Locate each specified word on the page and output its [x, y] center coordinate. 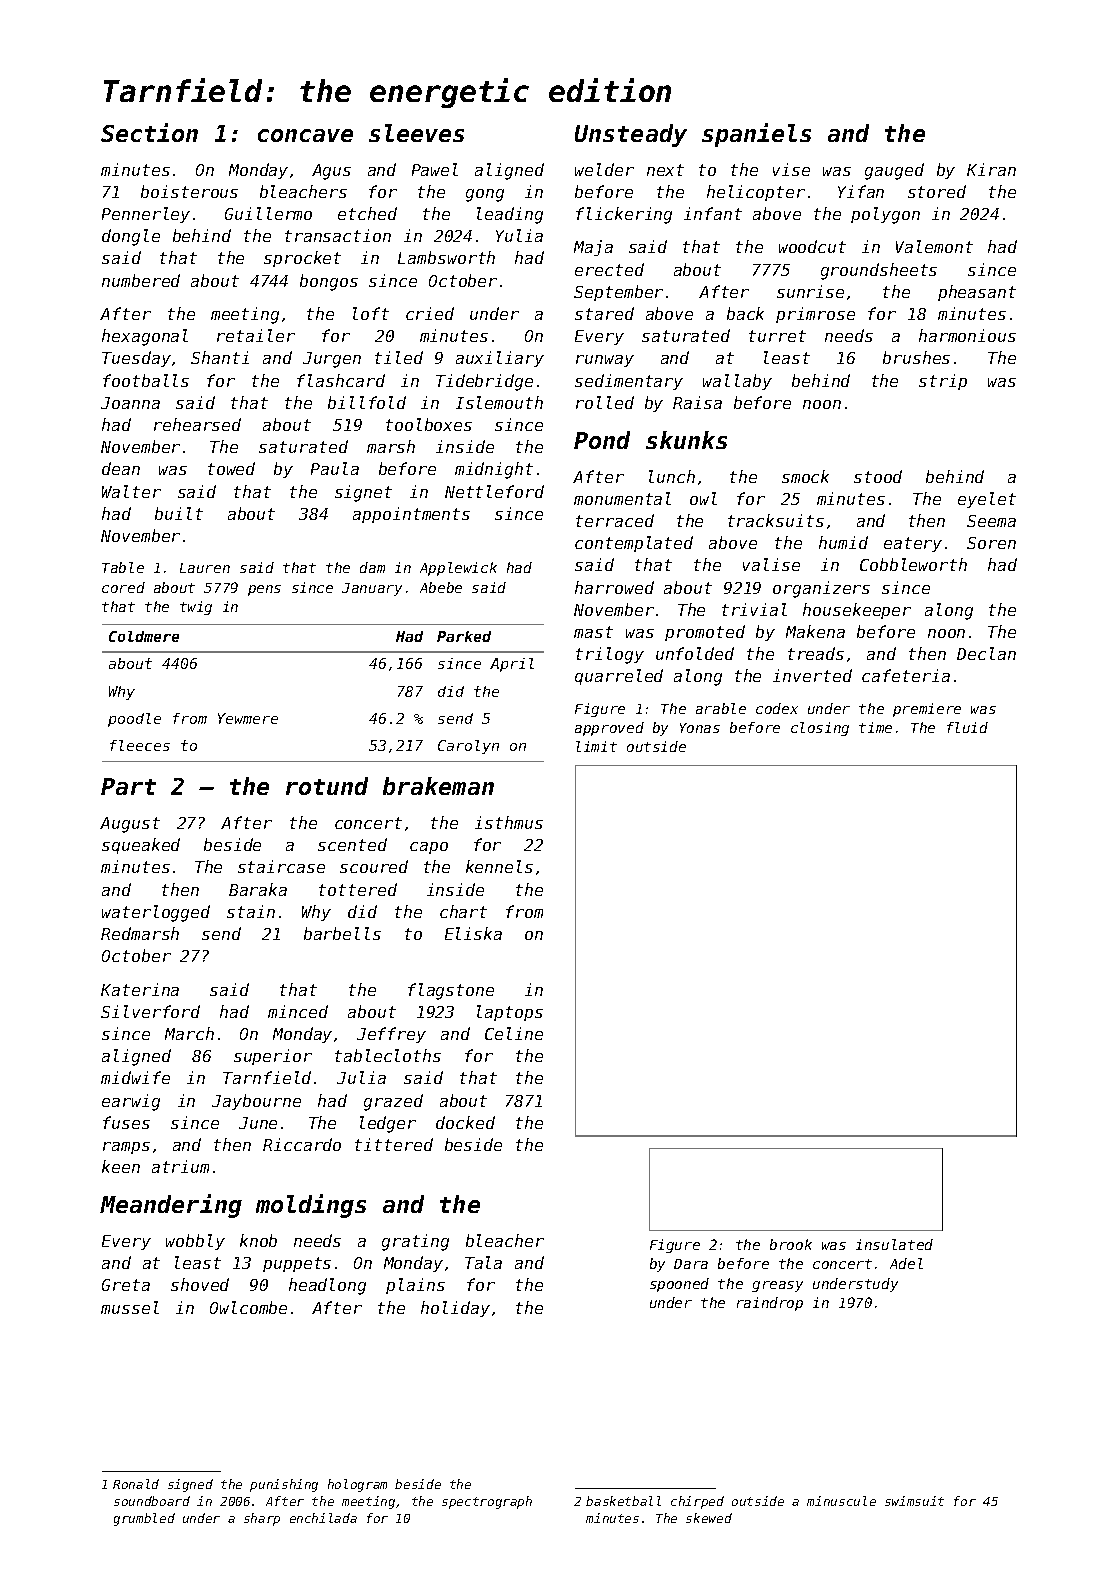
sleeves [416, 133]
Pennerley [146, 215]
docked [465, 1122]
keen [121, 1166]
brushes [916, 357]
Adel [906, 1263]
